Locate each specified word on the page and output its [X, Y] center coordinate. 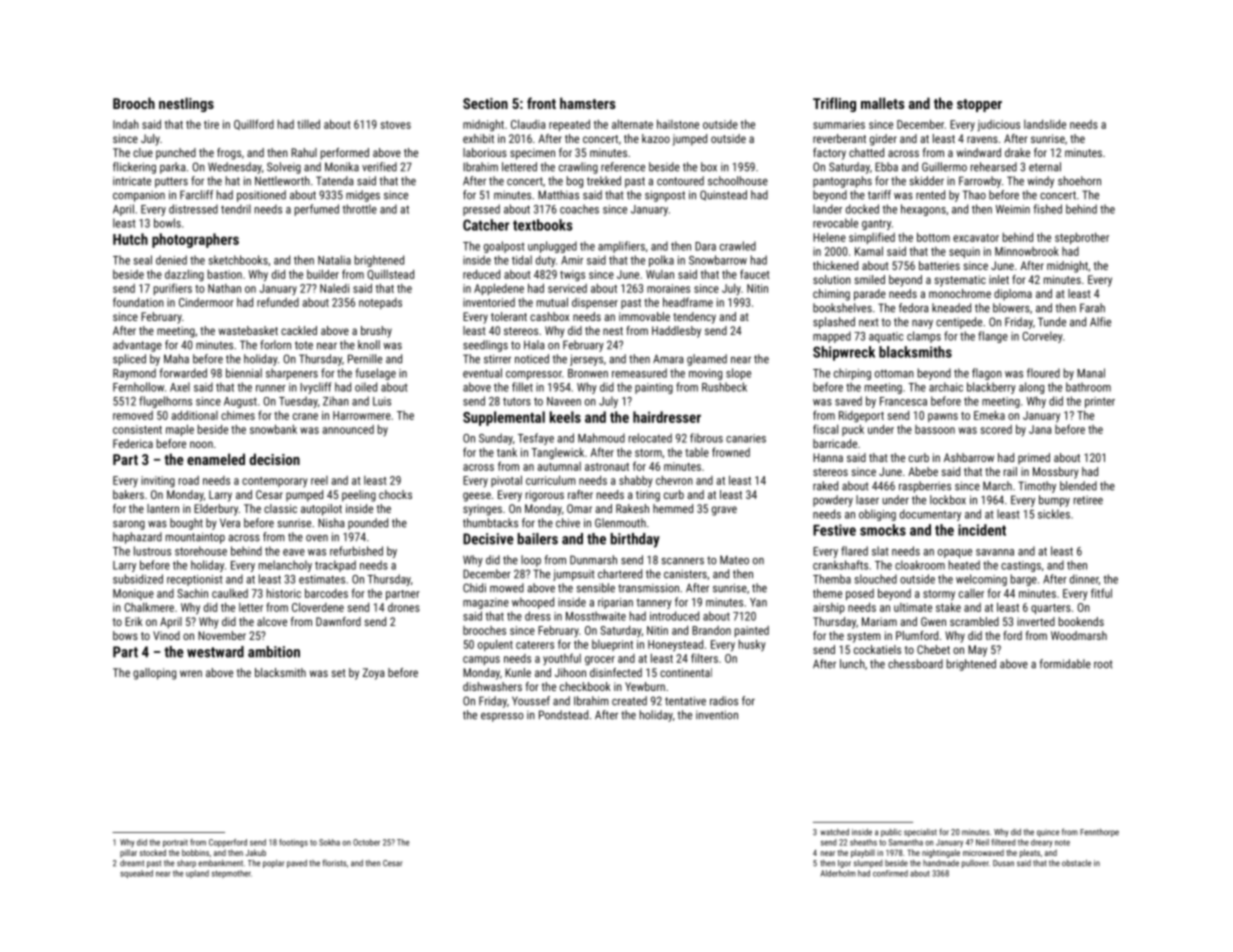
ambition [274, 652]
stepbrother [1082, 238]
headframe [688, 302]
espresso [502, 717]
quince [1048, 833]
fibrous [706, 438]
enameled [216, 459]
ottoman [894, 373]
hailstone [678, 124]
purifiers [173, 289]
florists [334, 863]
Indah [126, 124]
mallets [883, 103]
